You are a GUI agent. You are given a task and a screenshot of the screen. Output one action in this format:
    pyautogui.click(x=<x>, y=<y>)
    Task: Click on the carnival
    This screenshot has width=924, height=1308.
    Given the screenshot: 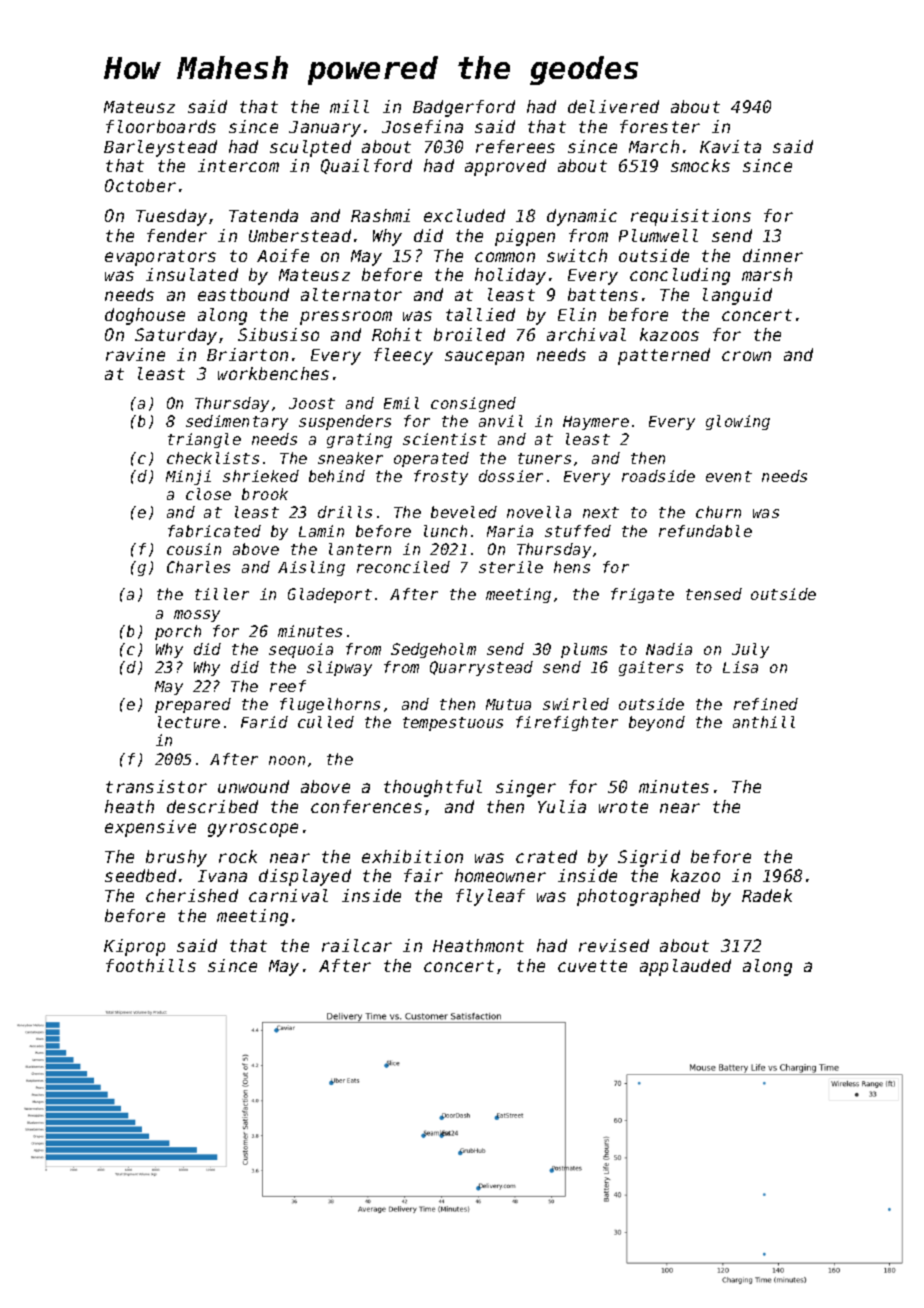 What is the action you would take?
    pyautogui.click(x=288, y=895)
